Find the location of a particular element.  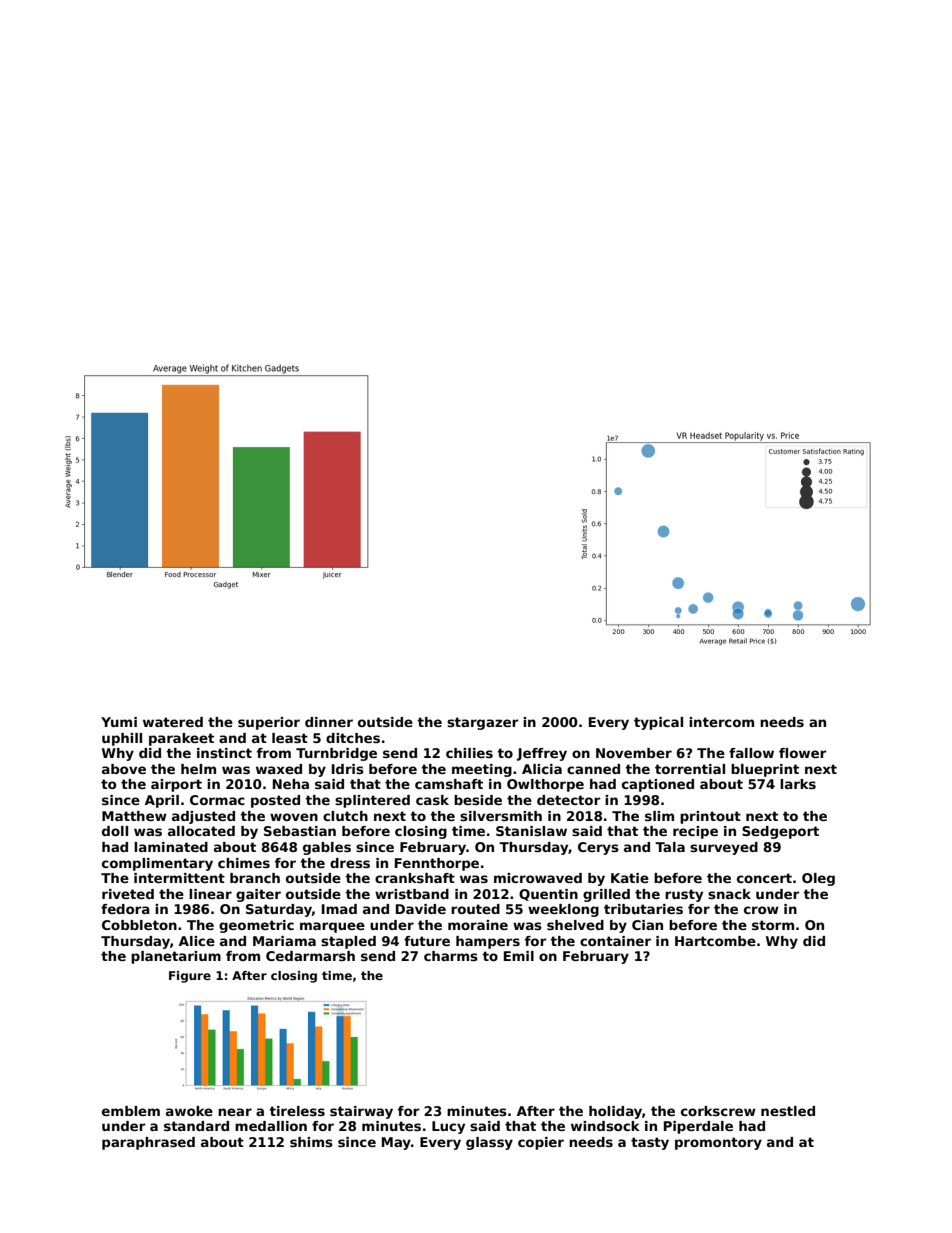

paraphrased is located at coordinates (148, 1143).
